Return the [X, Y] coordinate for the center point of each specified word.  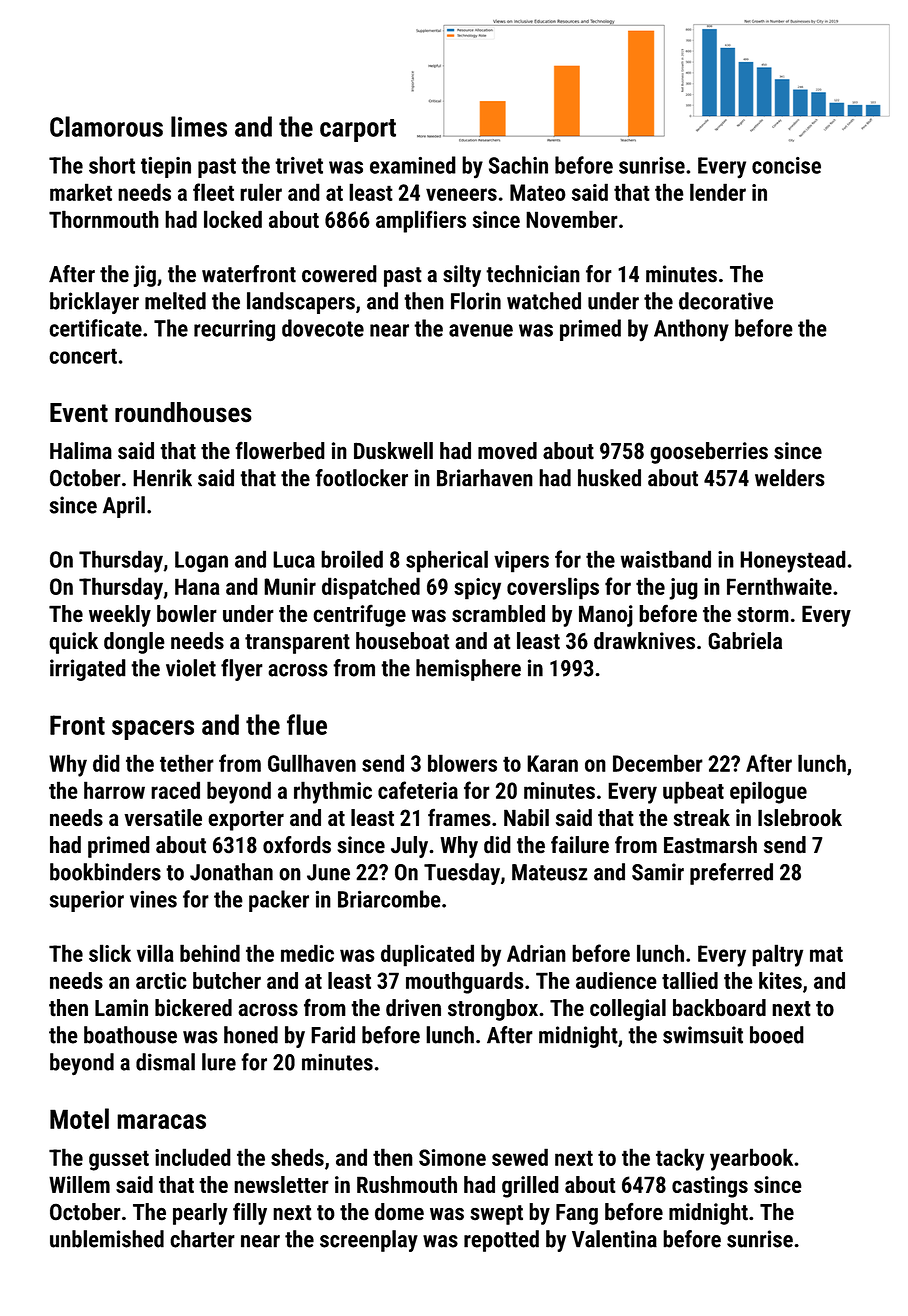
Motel [79, 1118]
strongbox [493, 1010]
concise [786, 165]
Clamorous [106, 126]
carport [358, 130]
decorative [726, 301]
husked [609, 478]
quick [73, 643]
